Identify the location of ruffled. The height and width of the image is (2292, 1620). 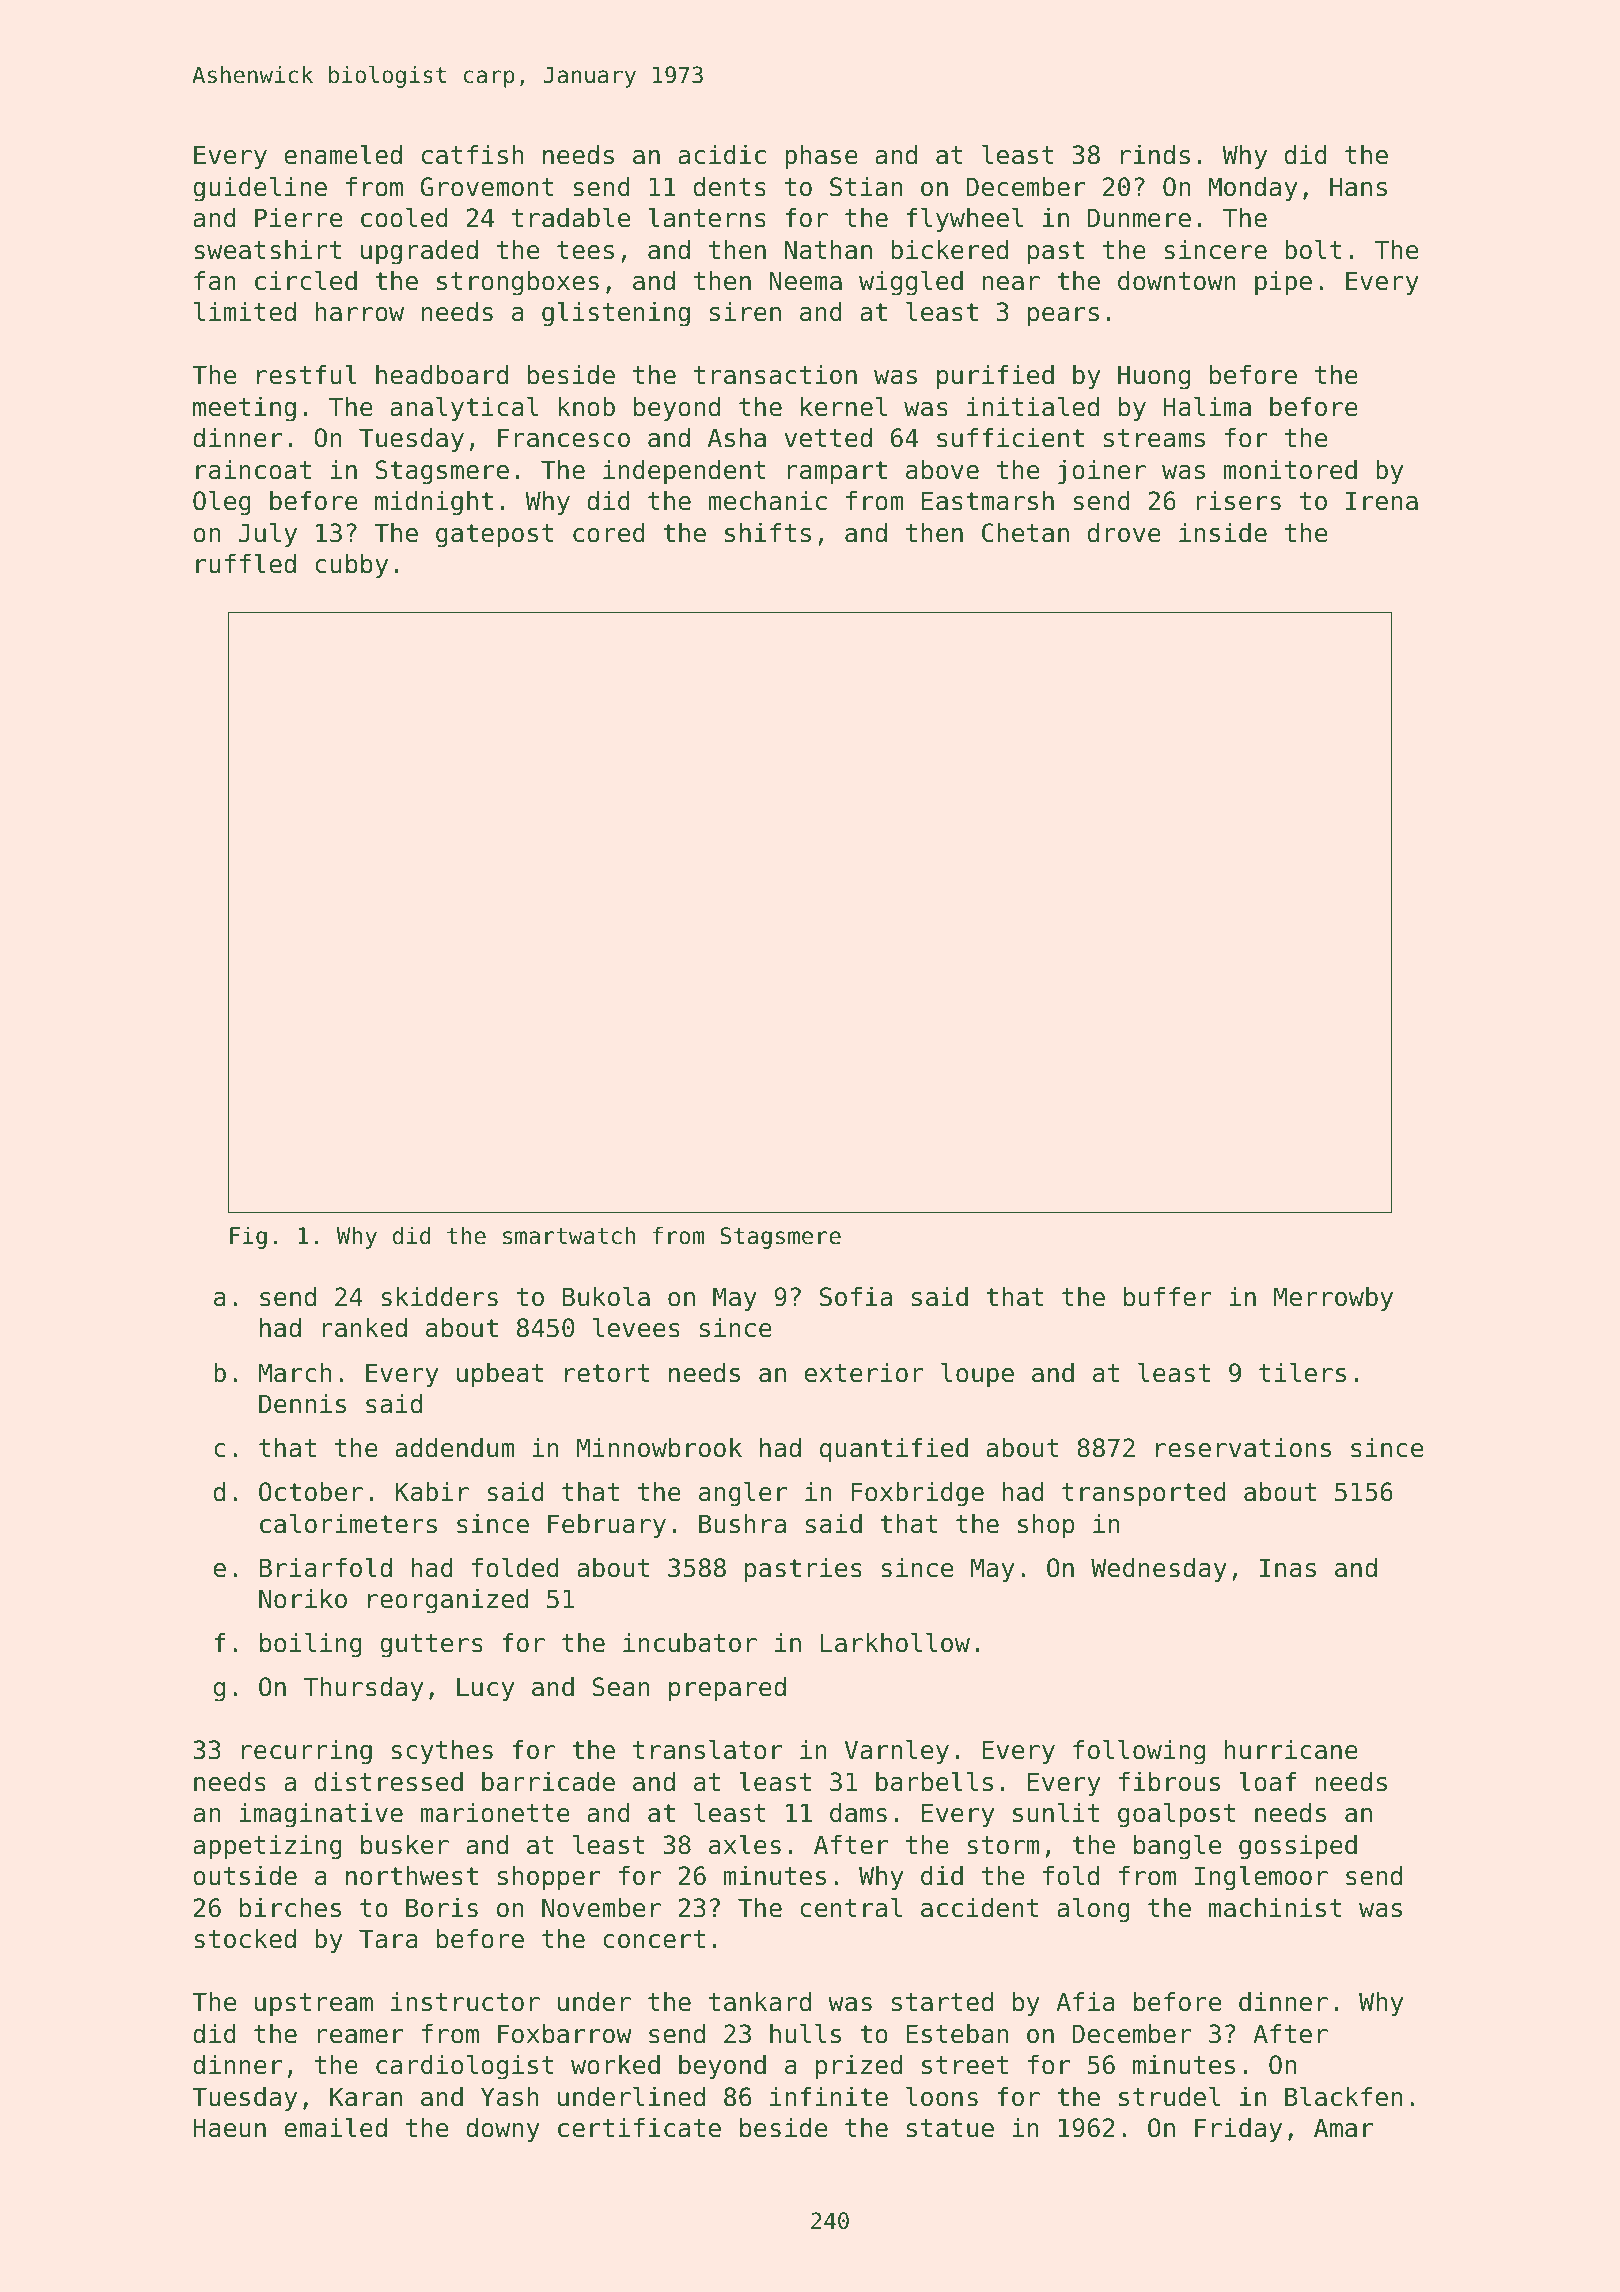
(246, 563).
